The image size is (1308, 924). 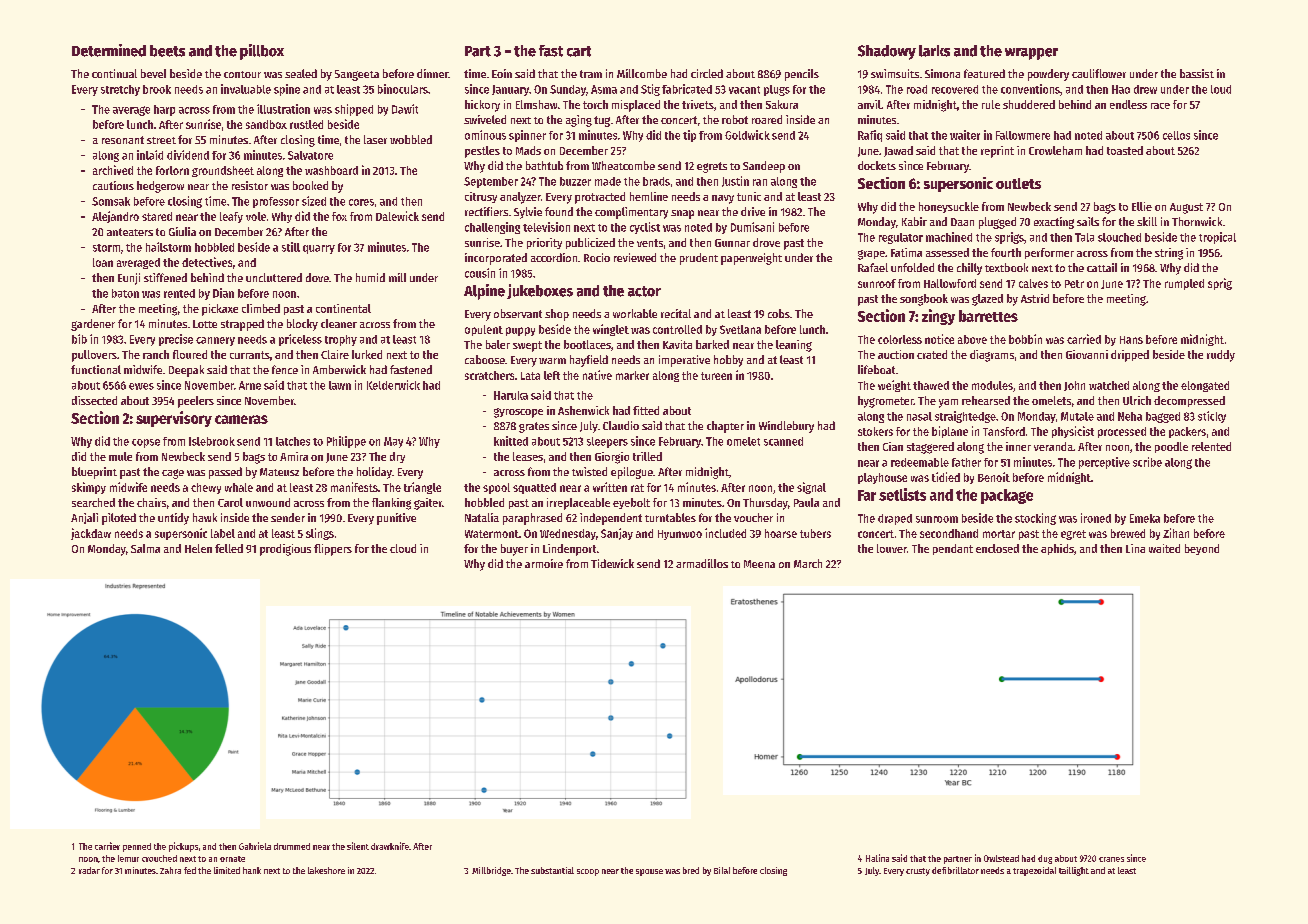 I want to click on Meena, so click(x=759, y=564).
